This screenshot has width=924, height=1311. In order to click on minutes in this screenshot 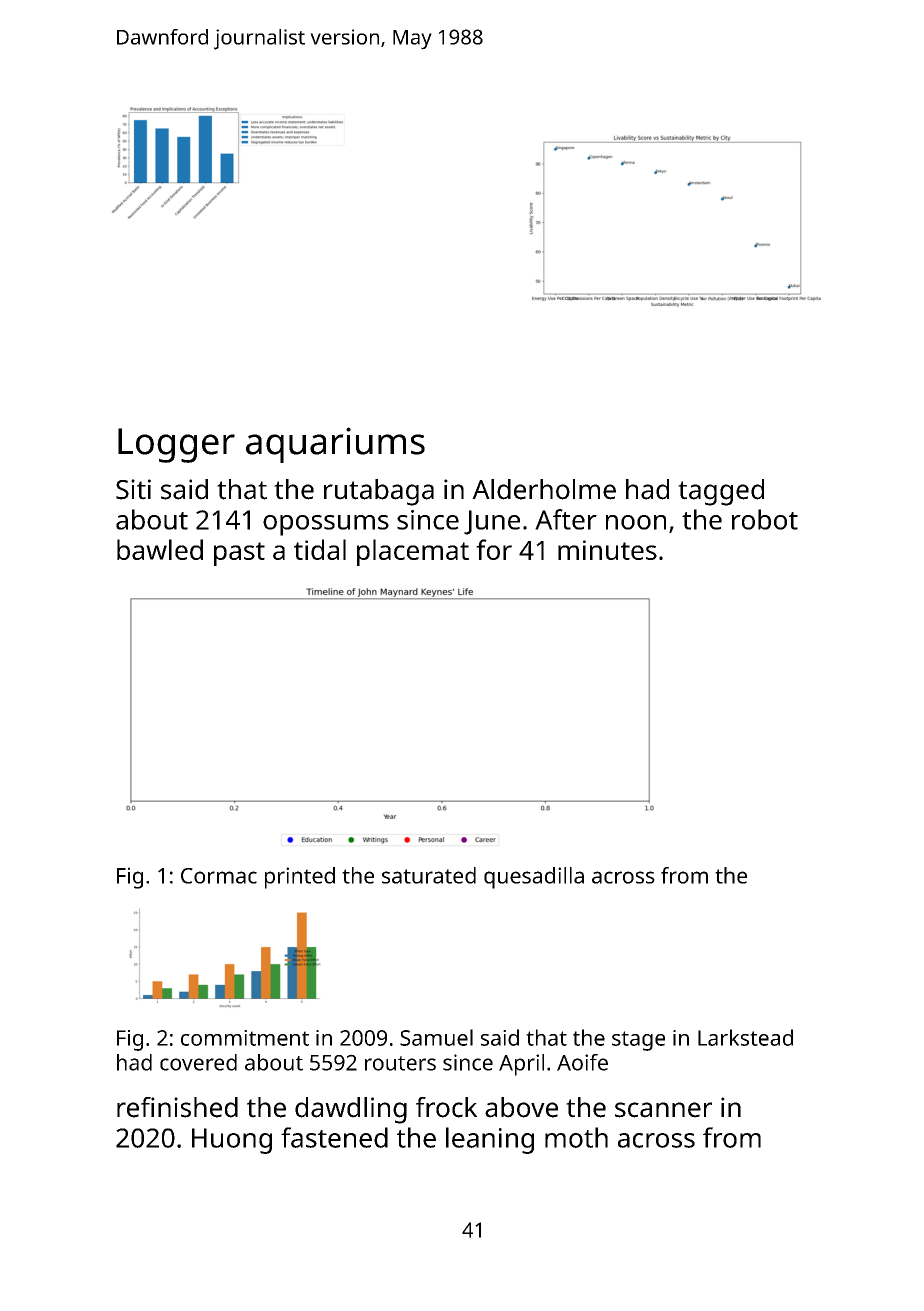, I will do `click(607, 550)`.
